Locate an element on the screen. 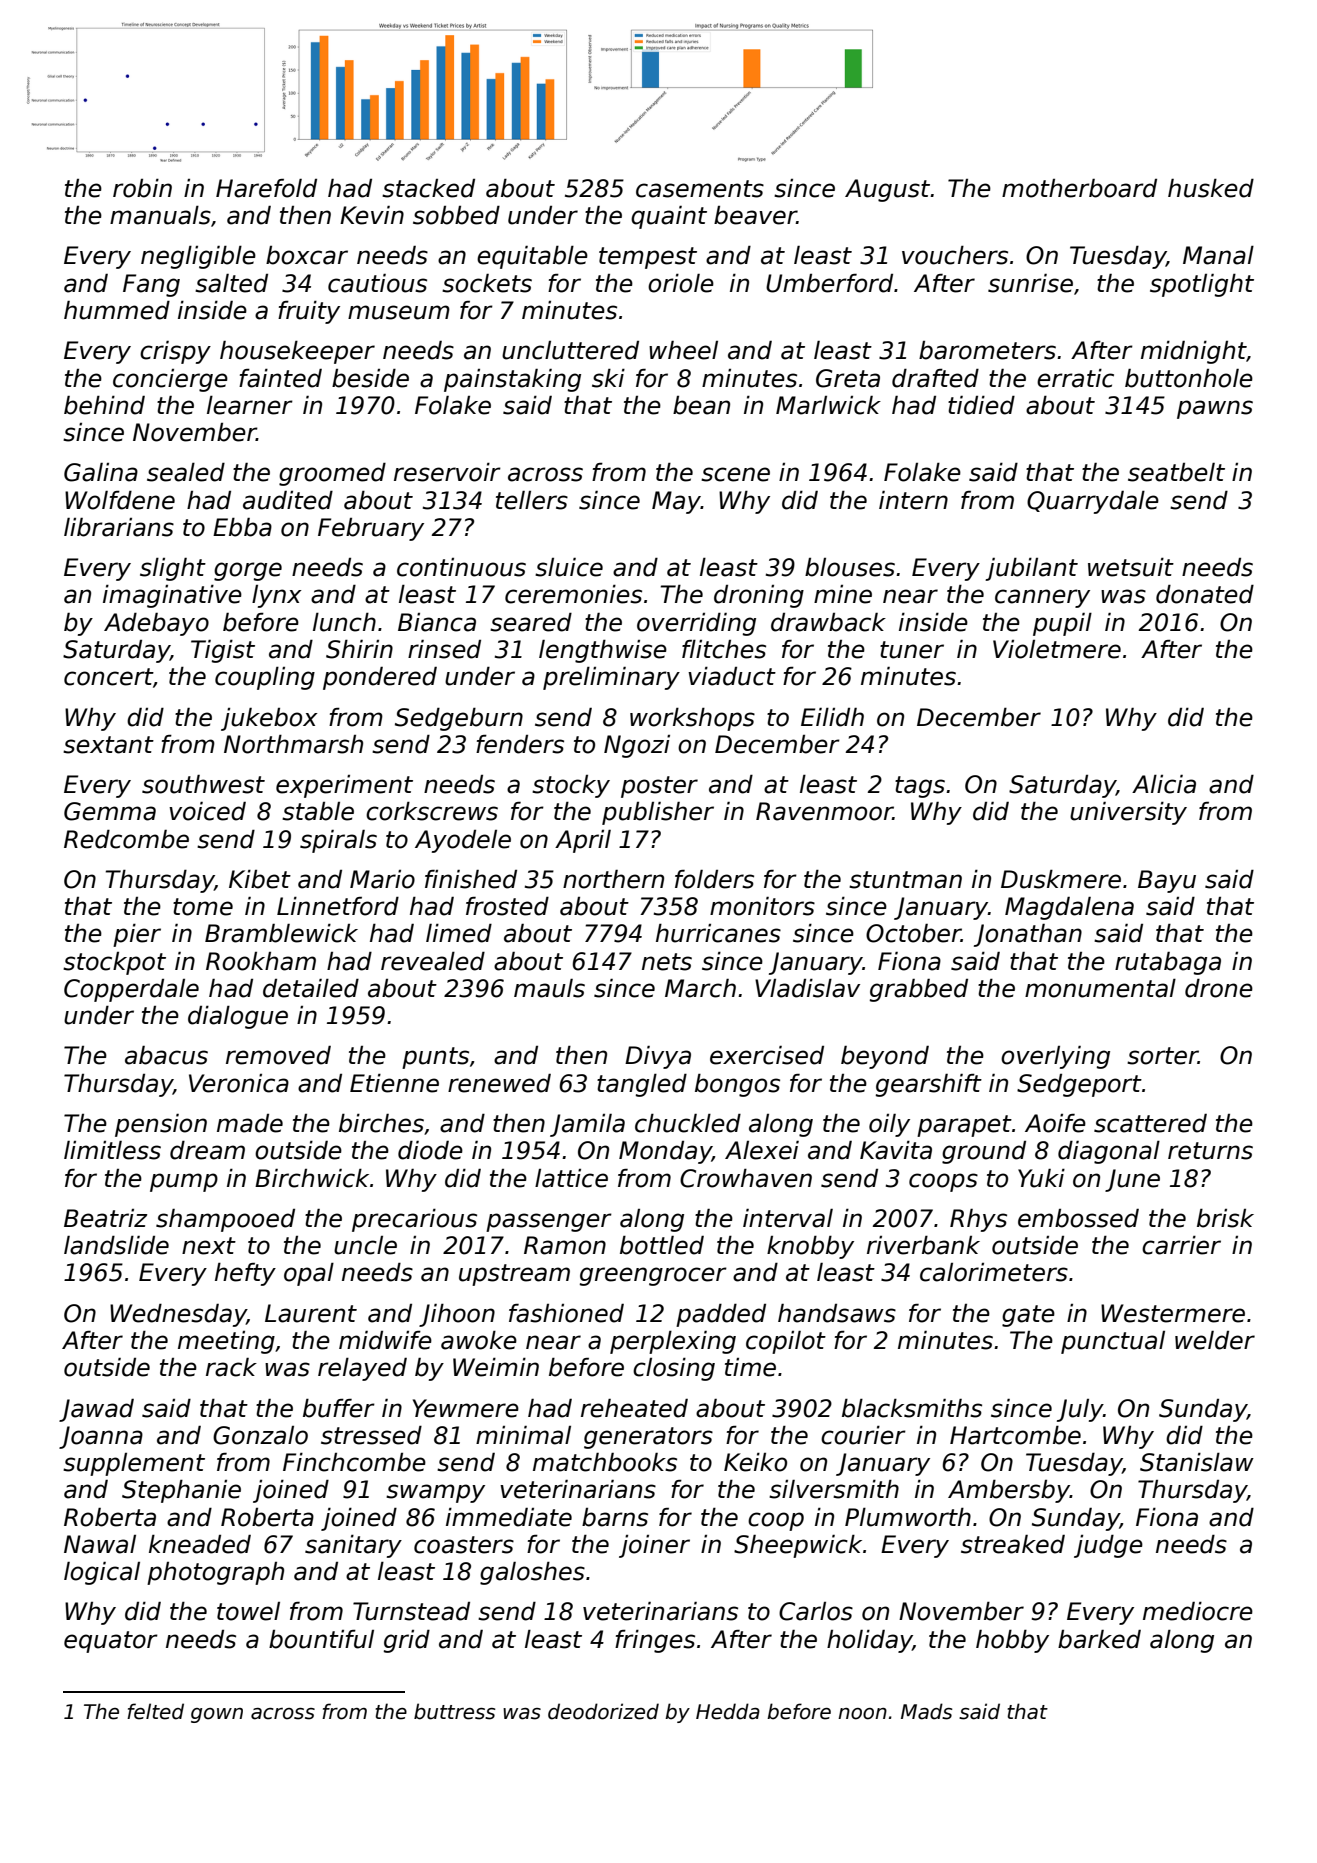 The width and height of the screenshot is (1317, 1863). limitless is located at coordinates (112, 1150).
